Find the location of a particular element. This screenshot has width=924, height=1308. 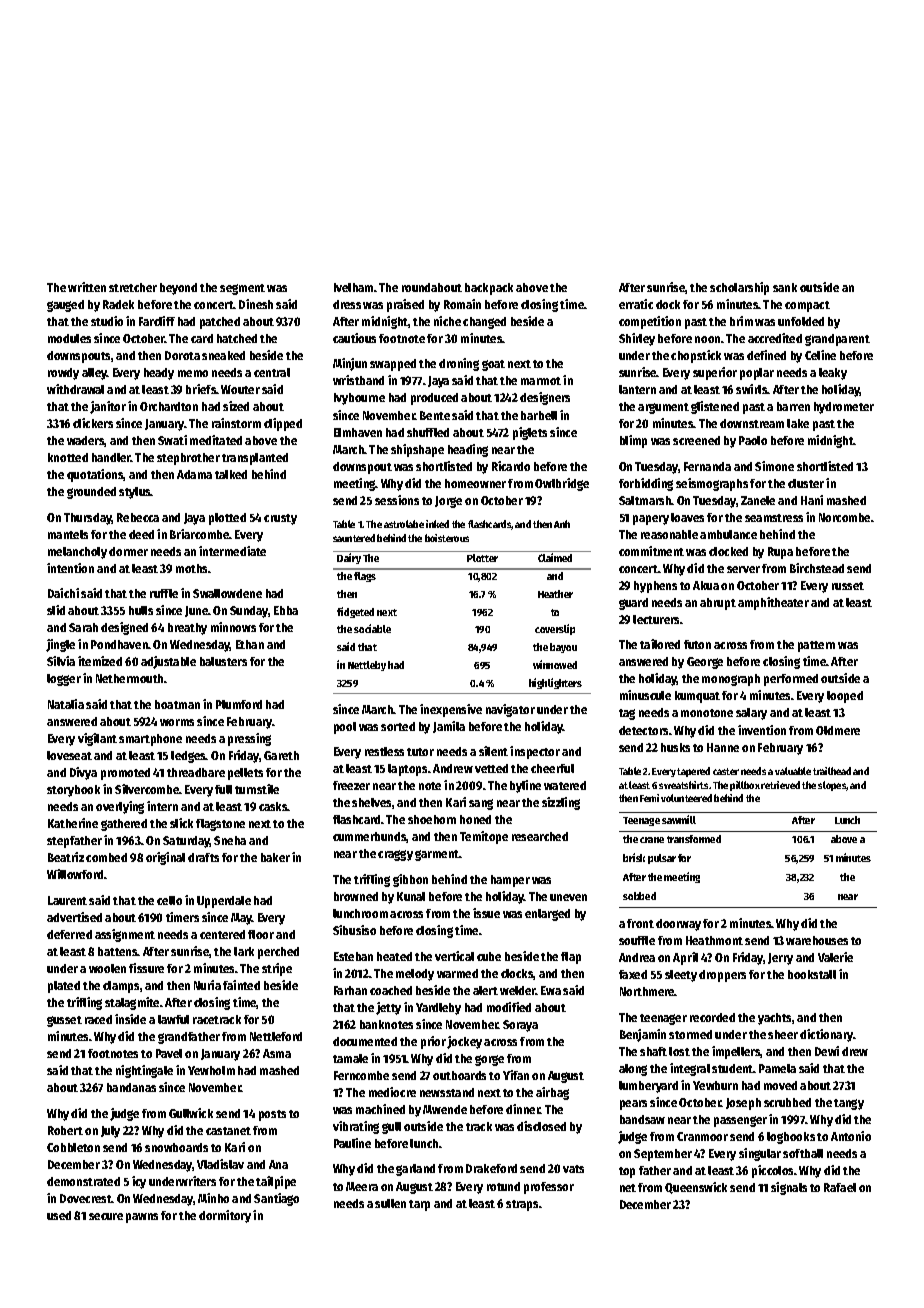

noon is located at coordinates (707, 339).
